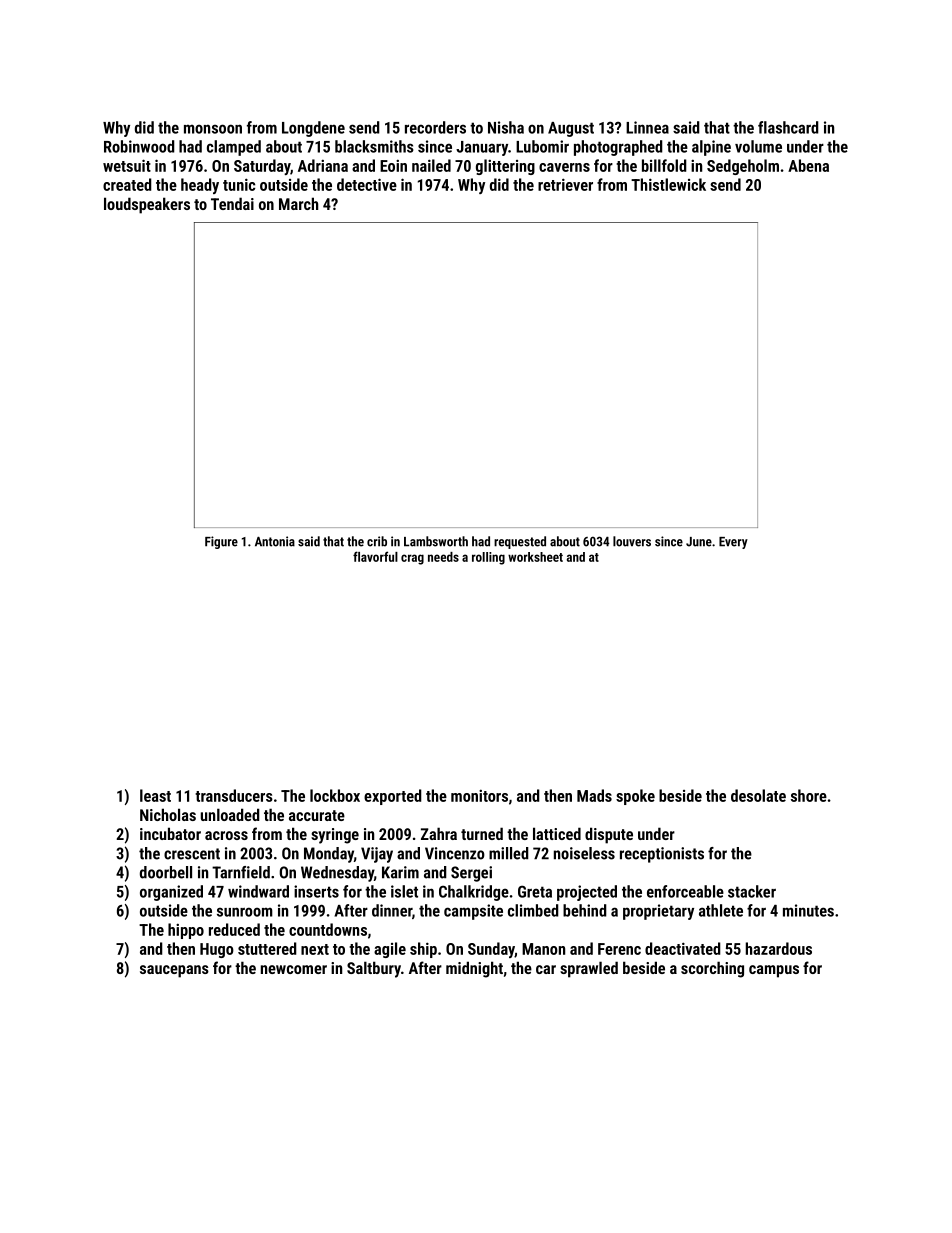  Describe the element at coordinates (733, 543) in the document. I see `Every` at that location.
